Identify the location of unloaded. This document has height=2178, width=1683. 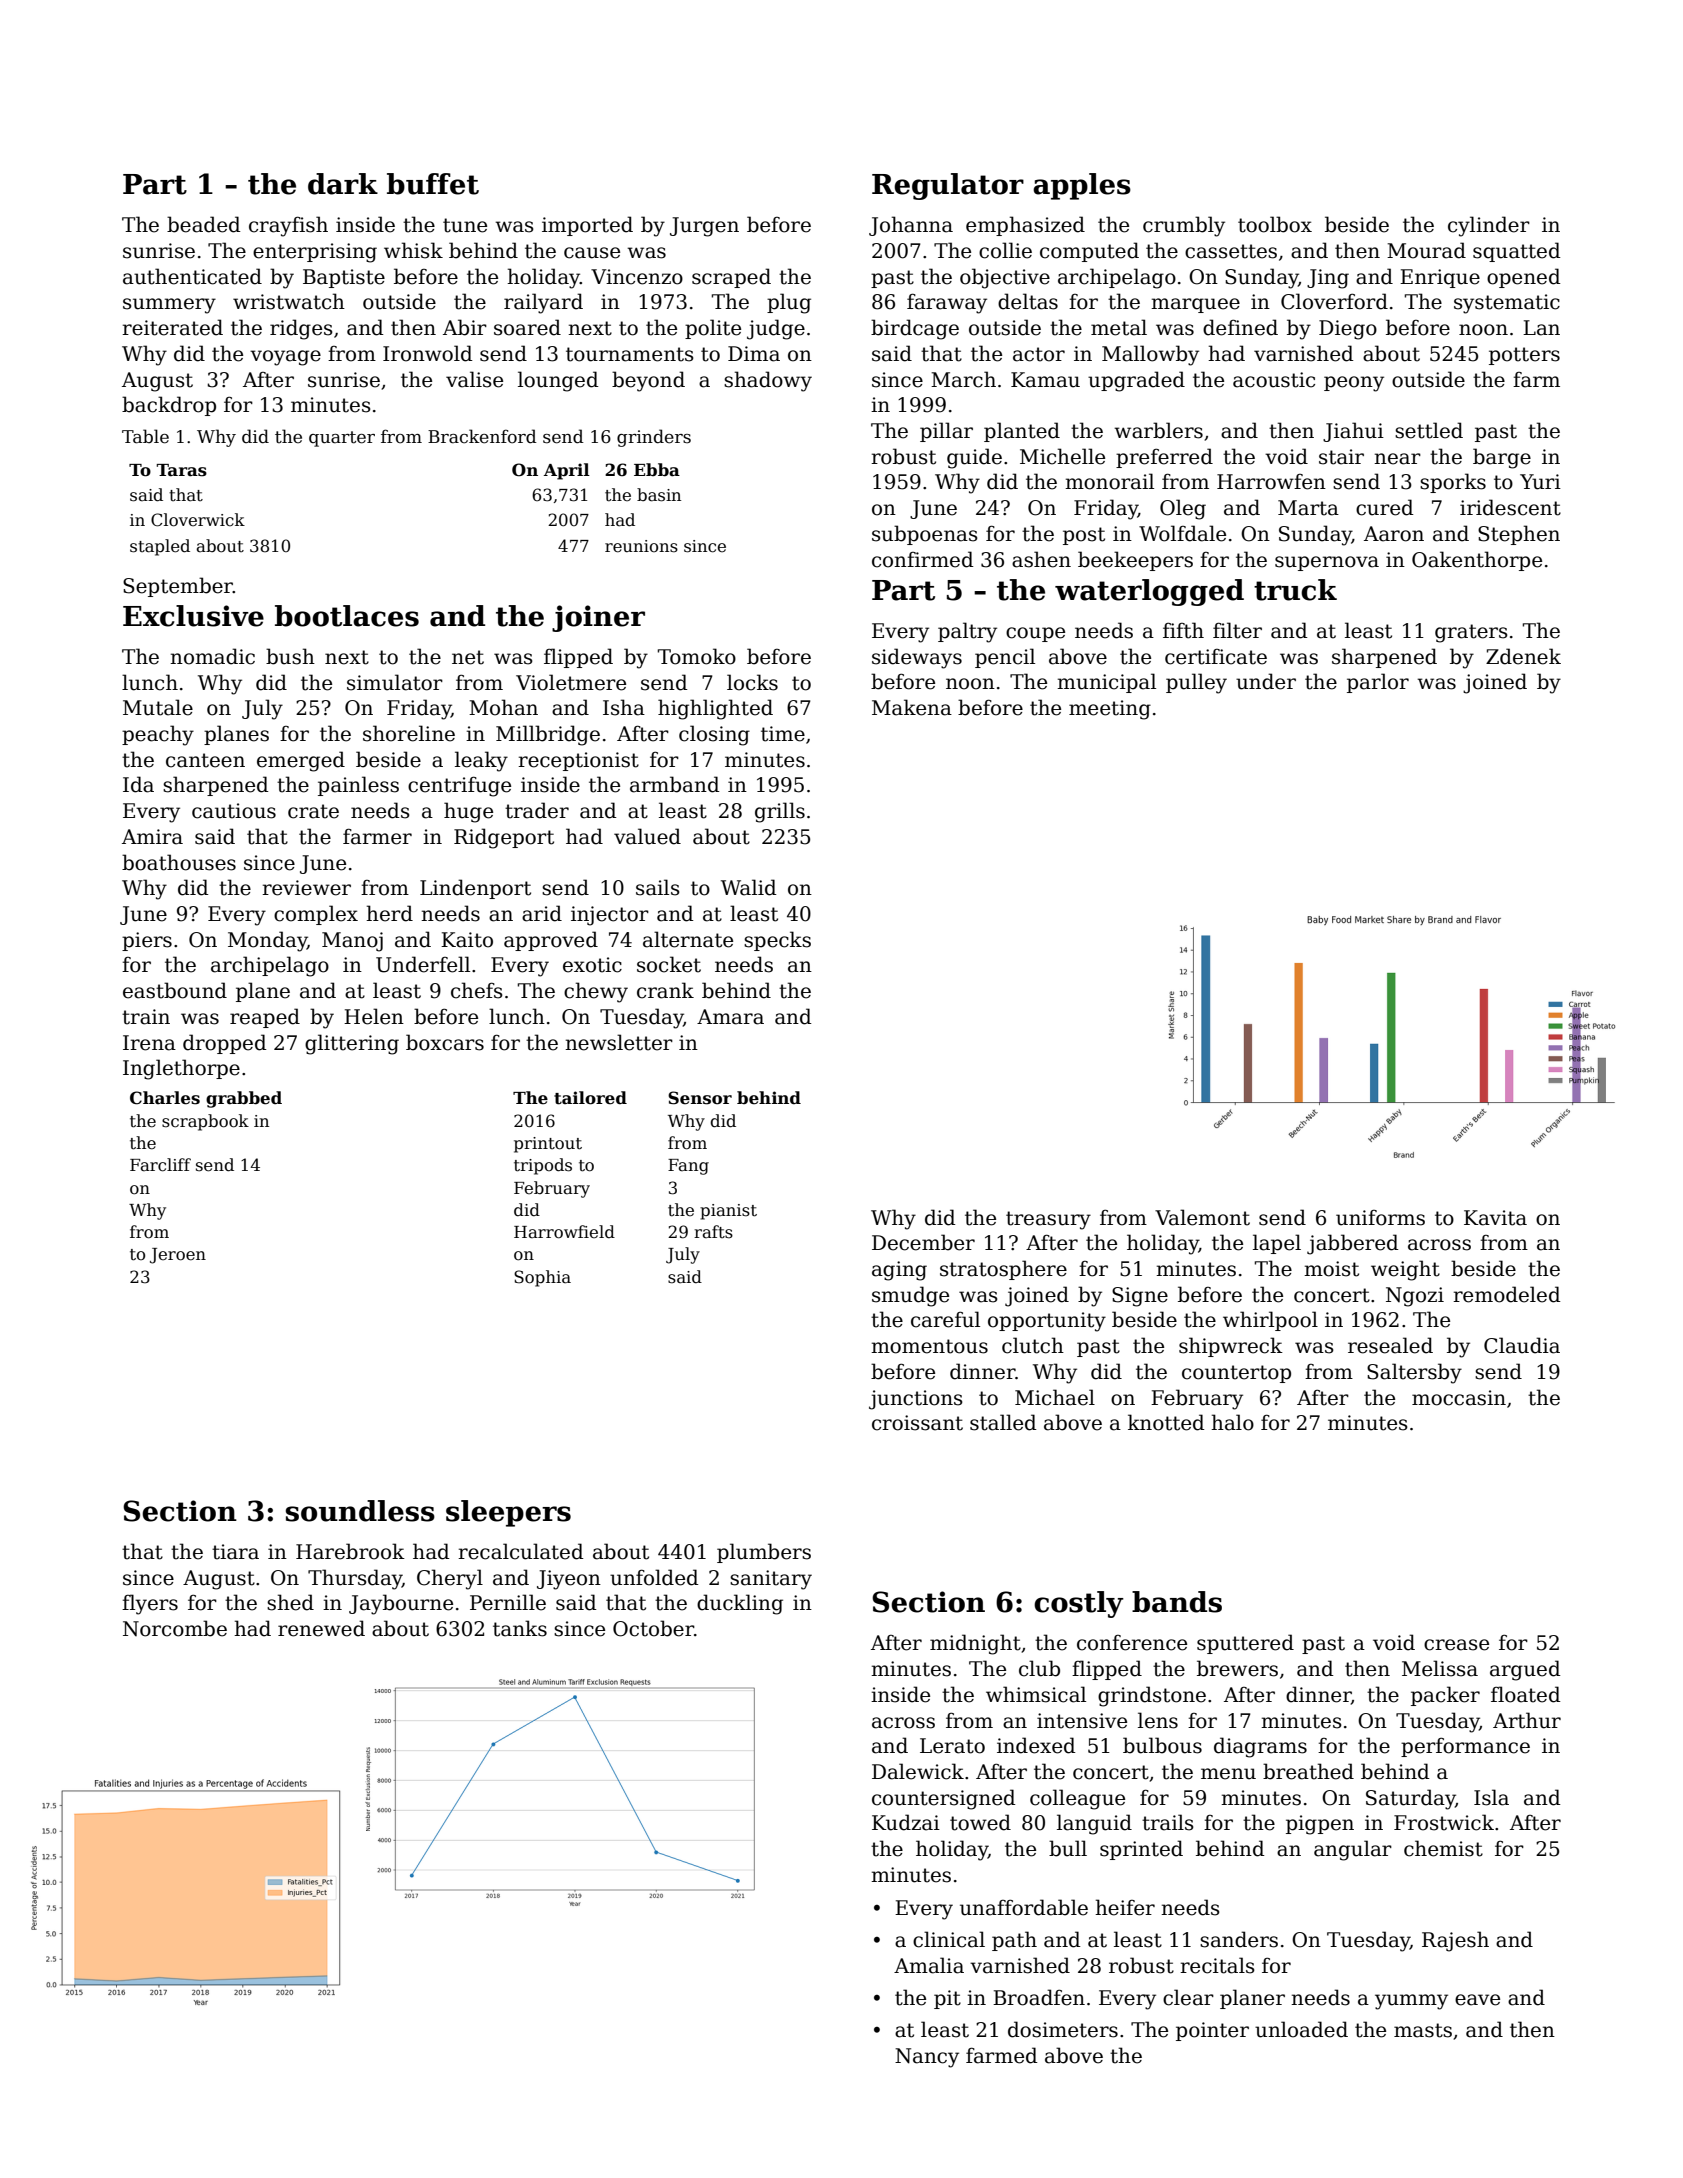
(1301, 2029).
